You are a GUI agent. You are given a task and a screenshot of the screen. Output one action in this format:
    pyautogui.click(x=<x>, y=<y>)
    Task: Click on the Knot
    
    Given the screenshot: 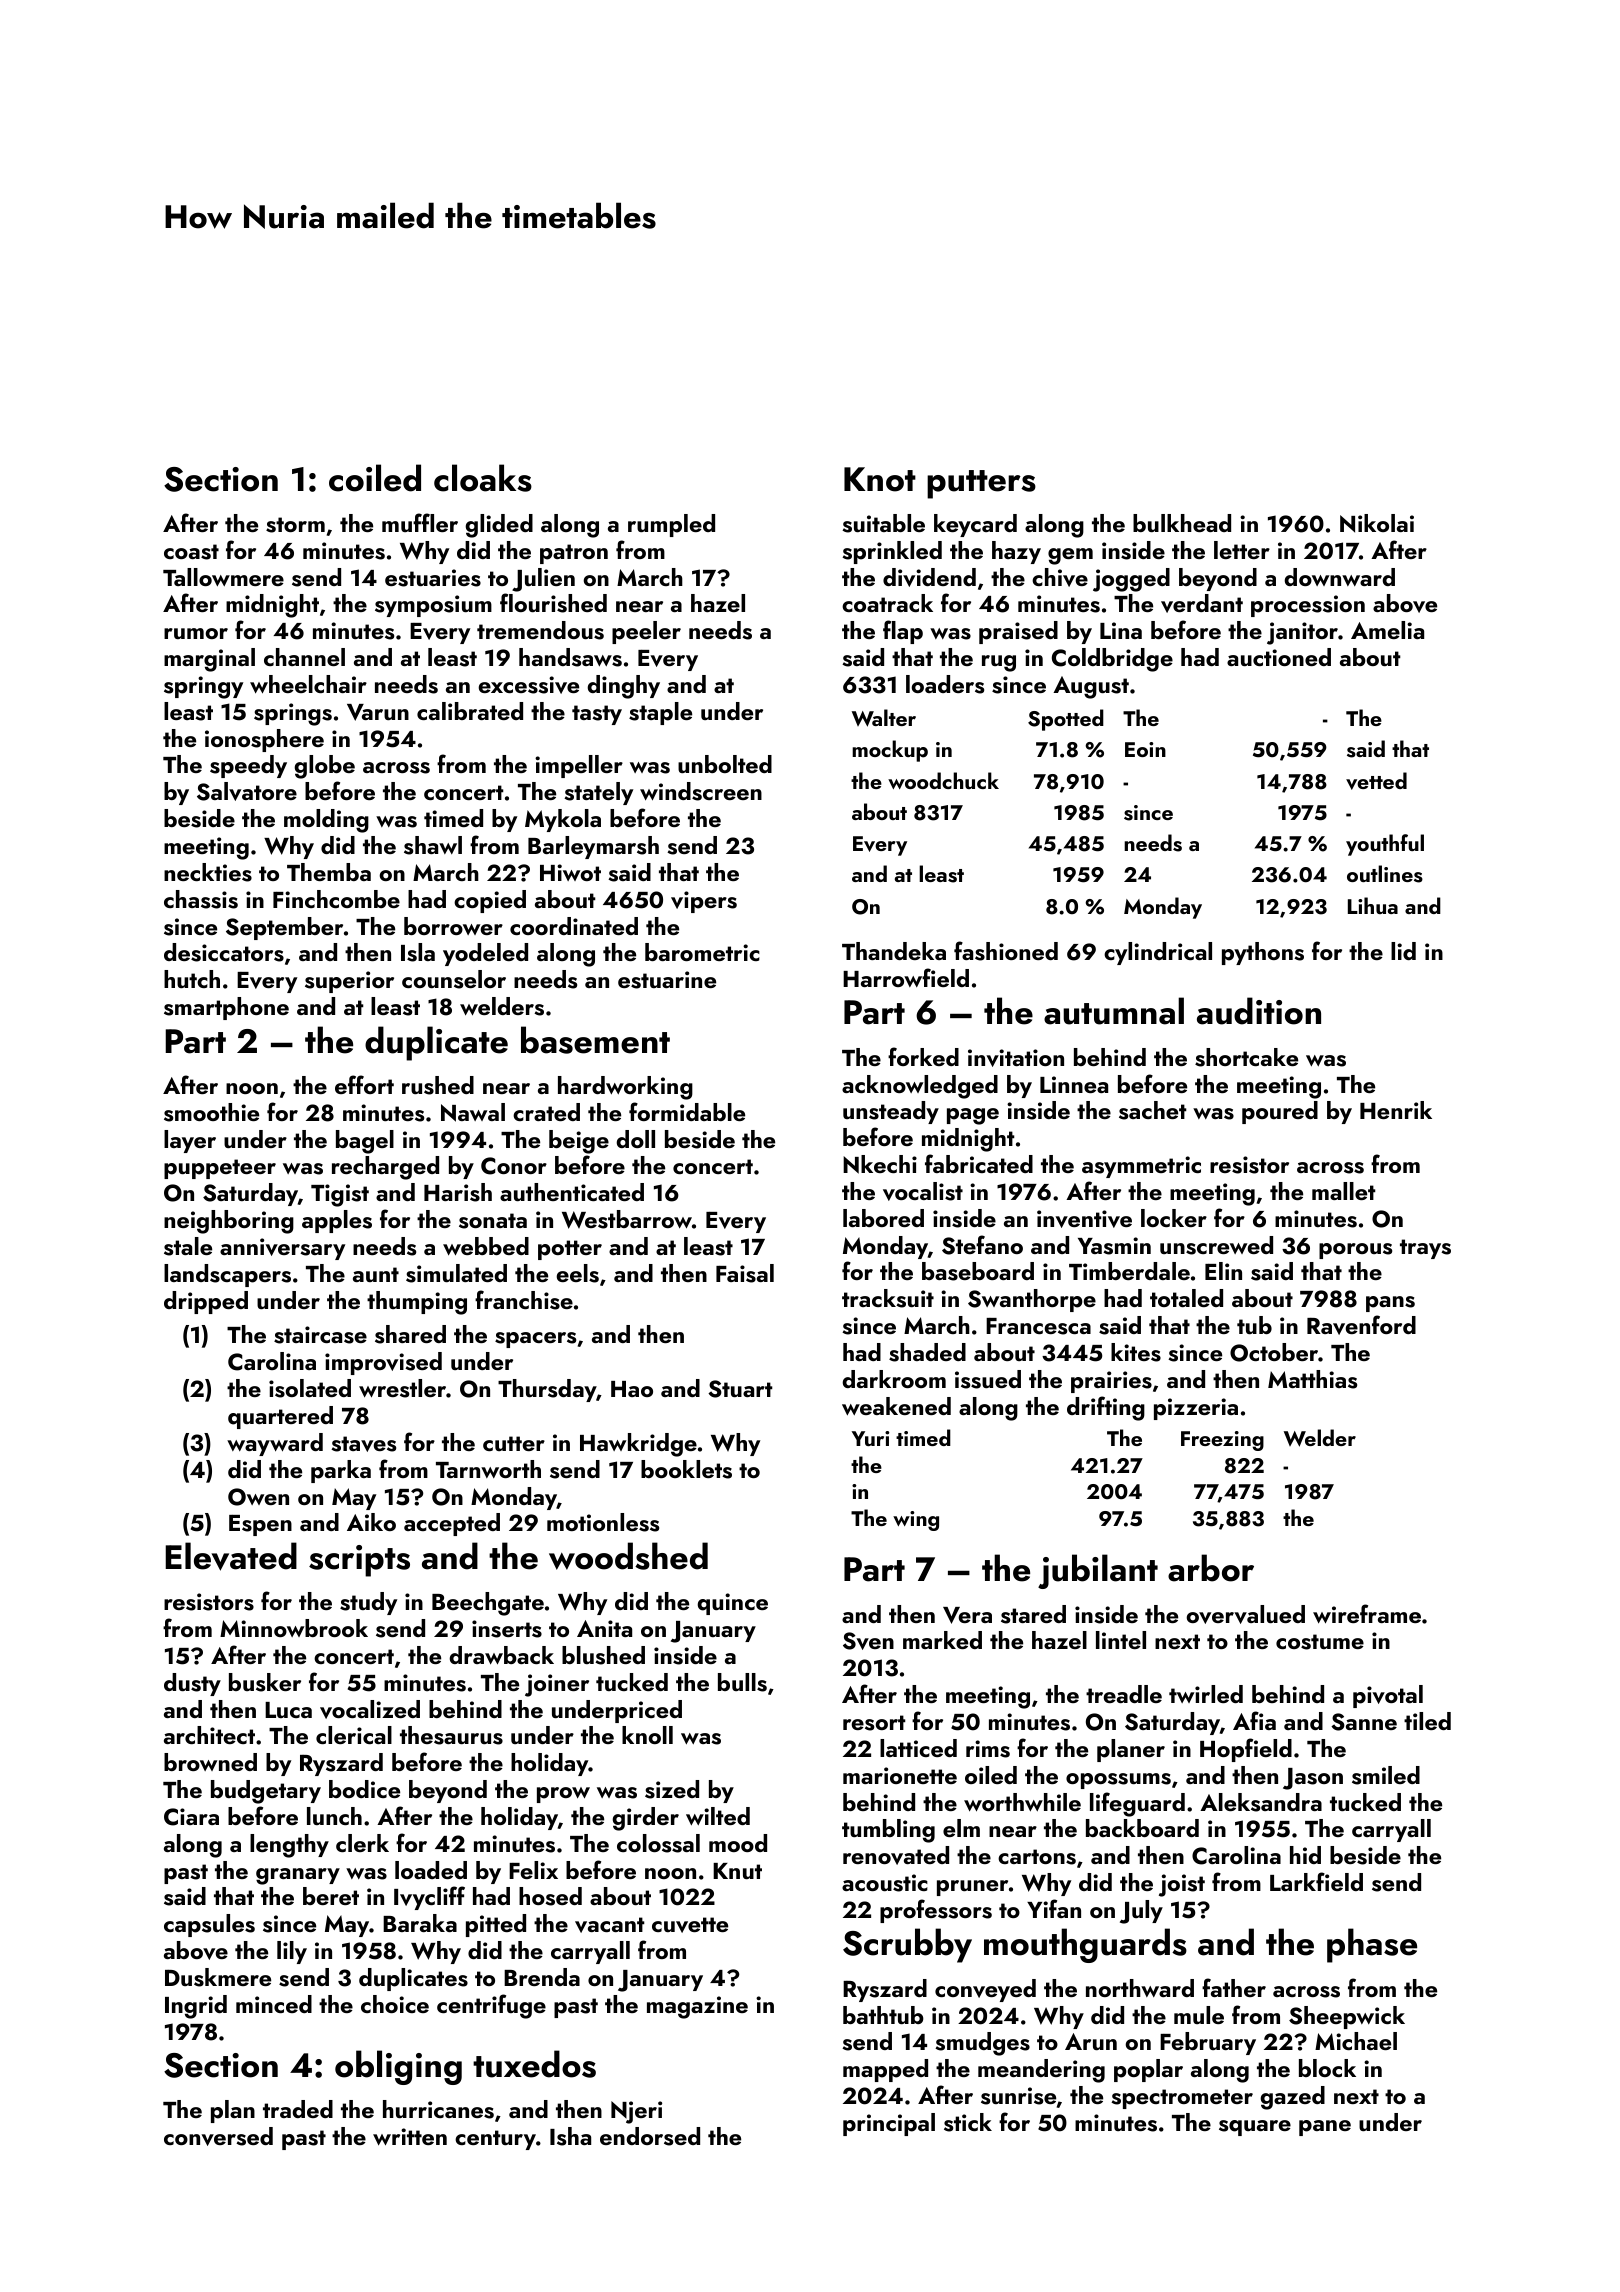 What is the action you would take?
    pyautogui.click(x=880, y=479)
